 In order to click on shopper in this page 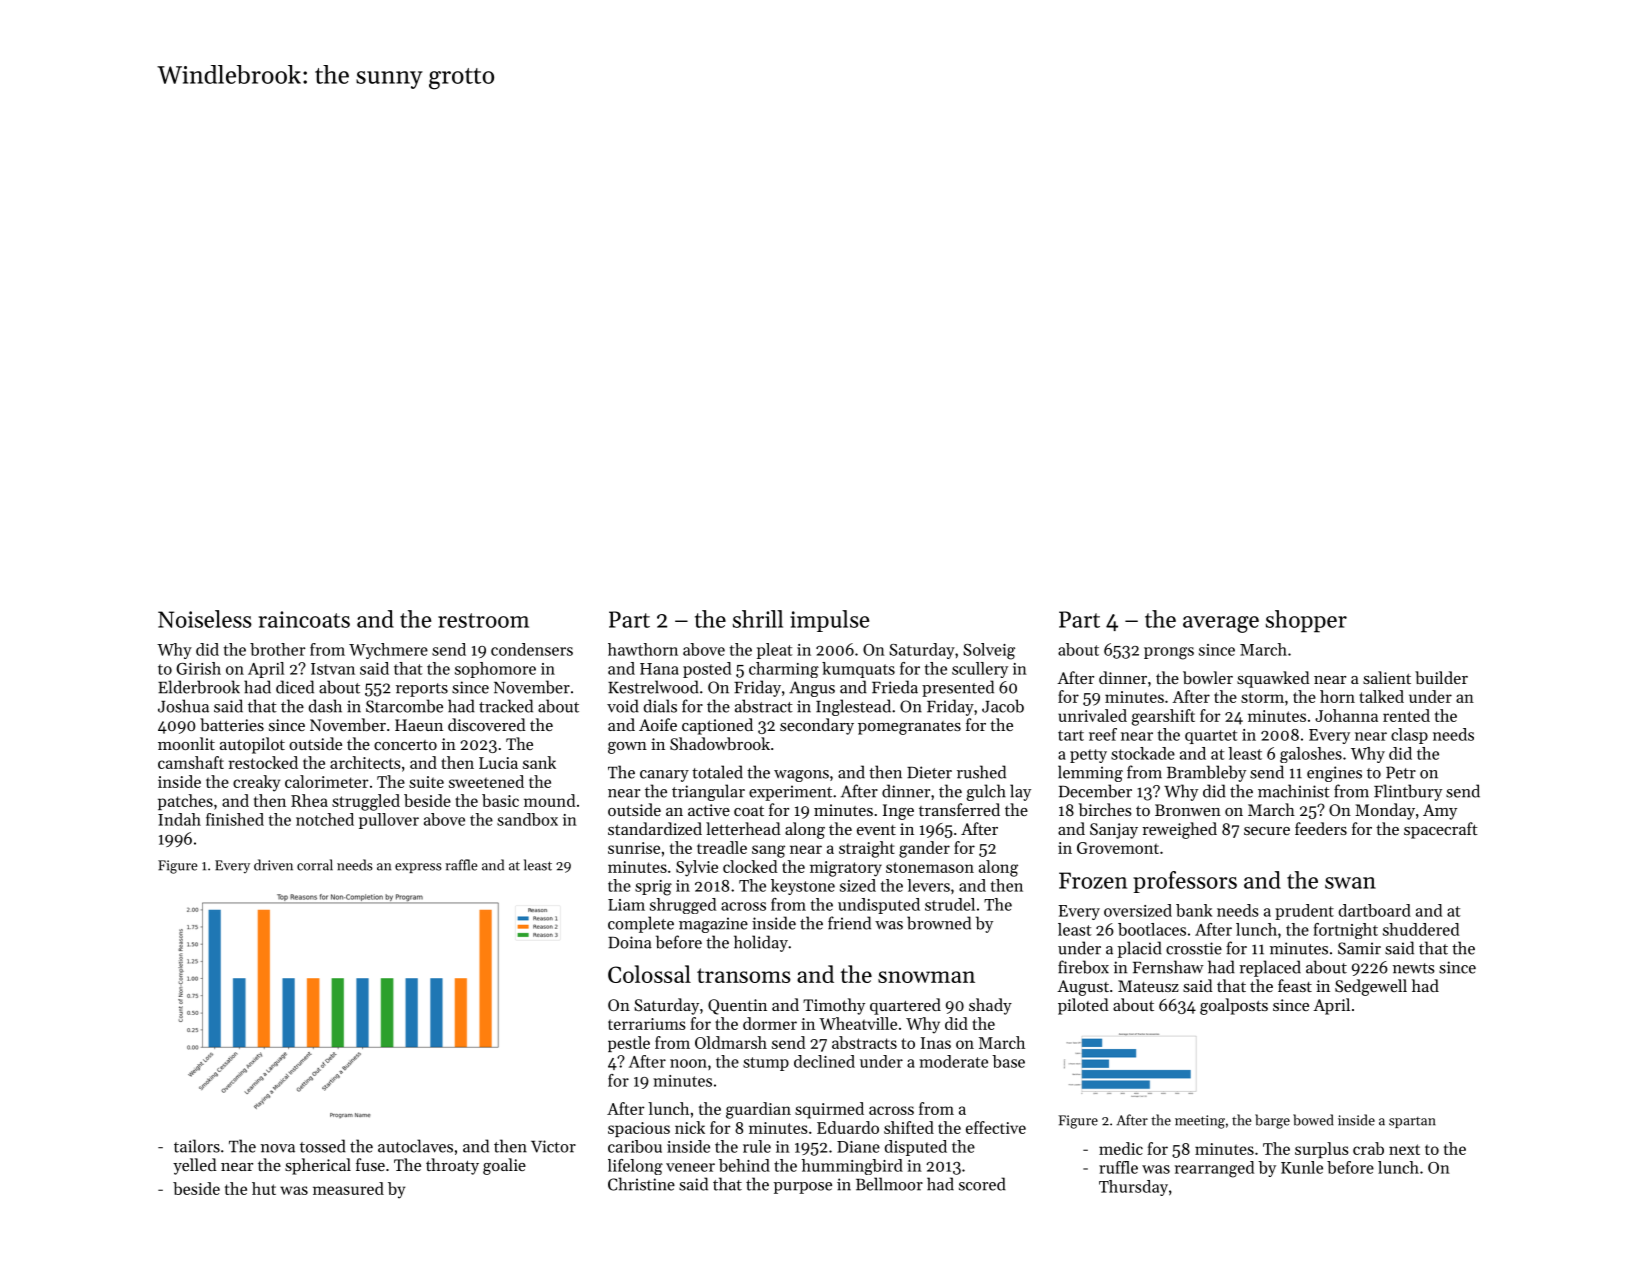, I will do `click(1306, 621)`.
